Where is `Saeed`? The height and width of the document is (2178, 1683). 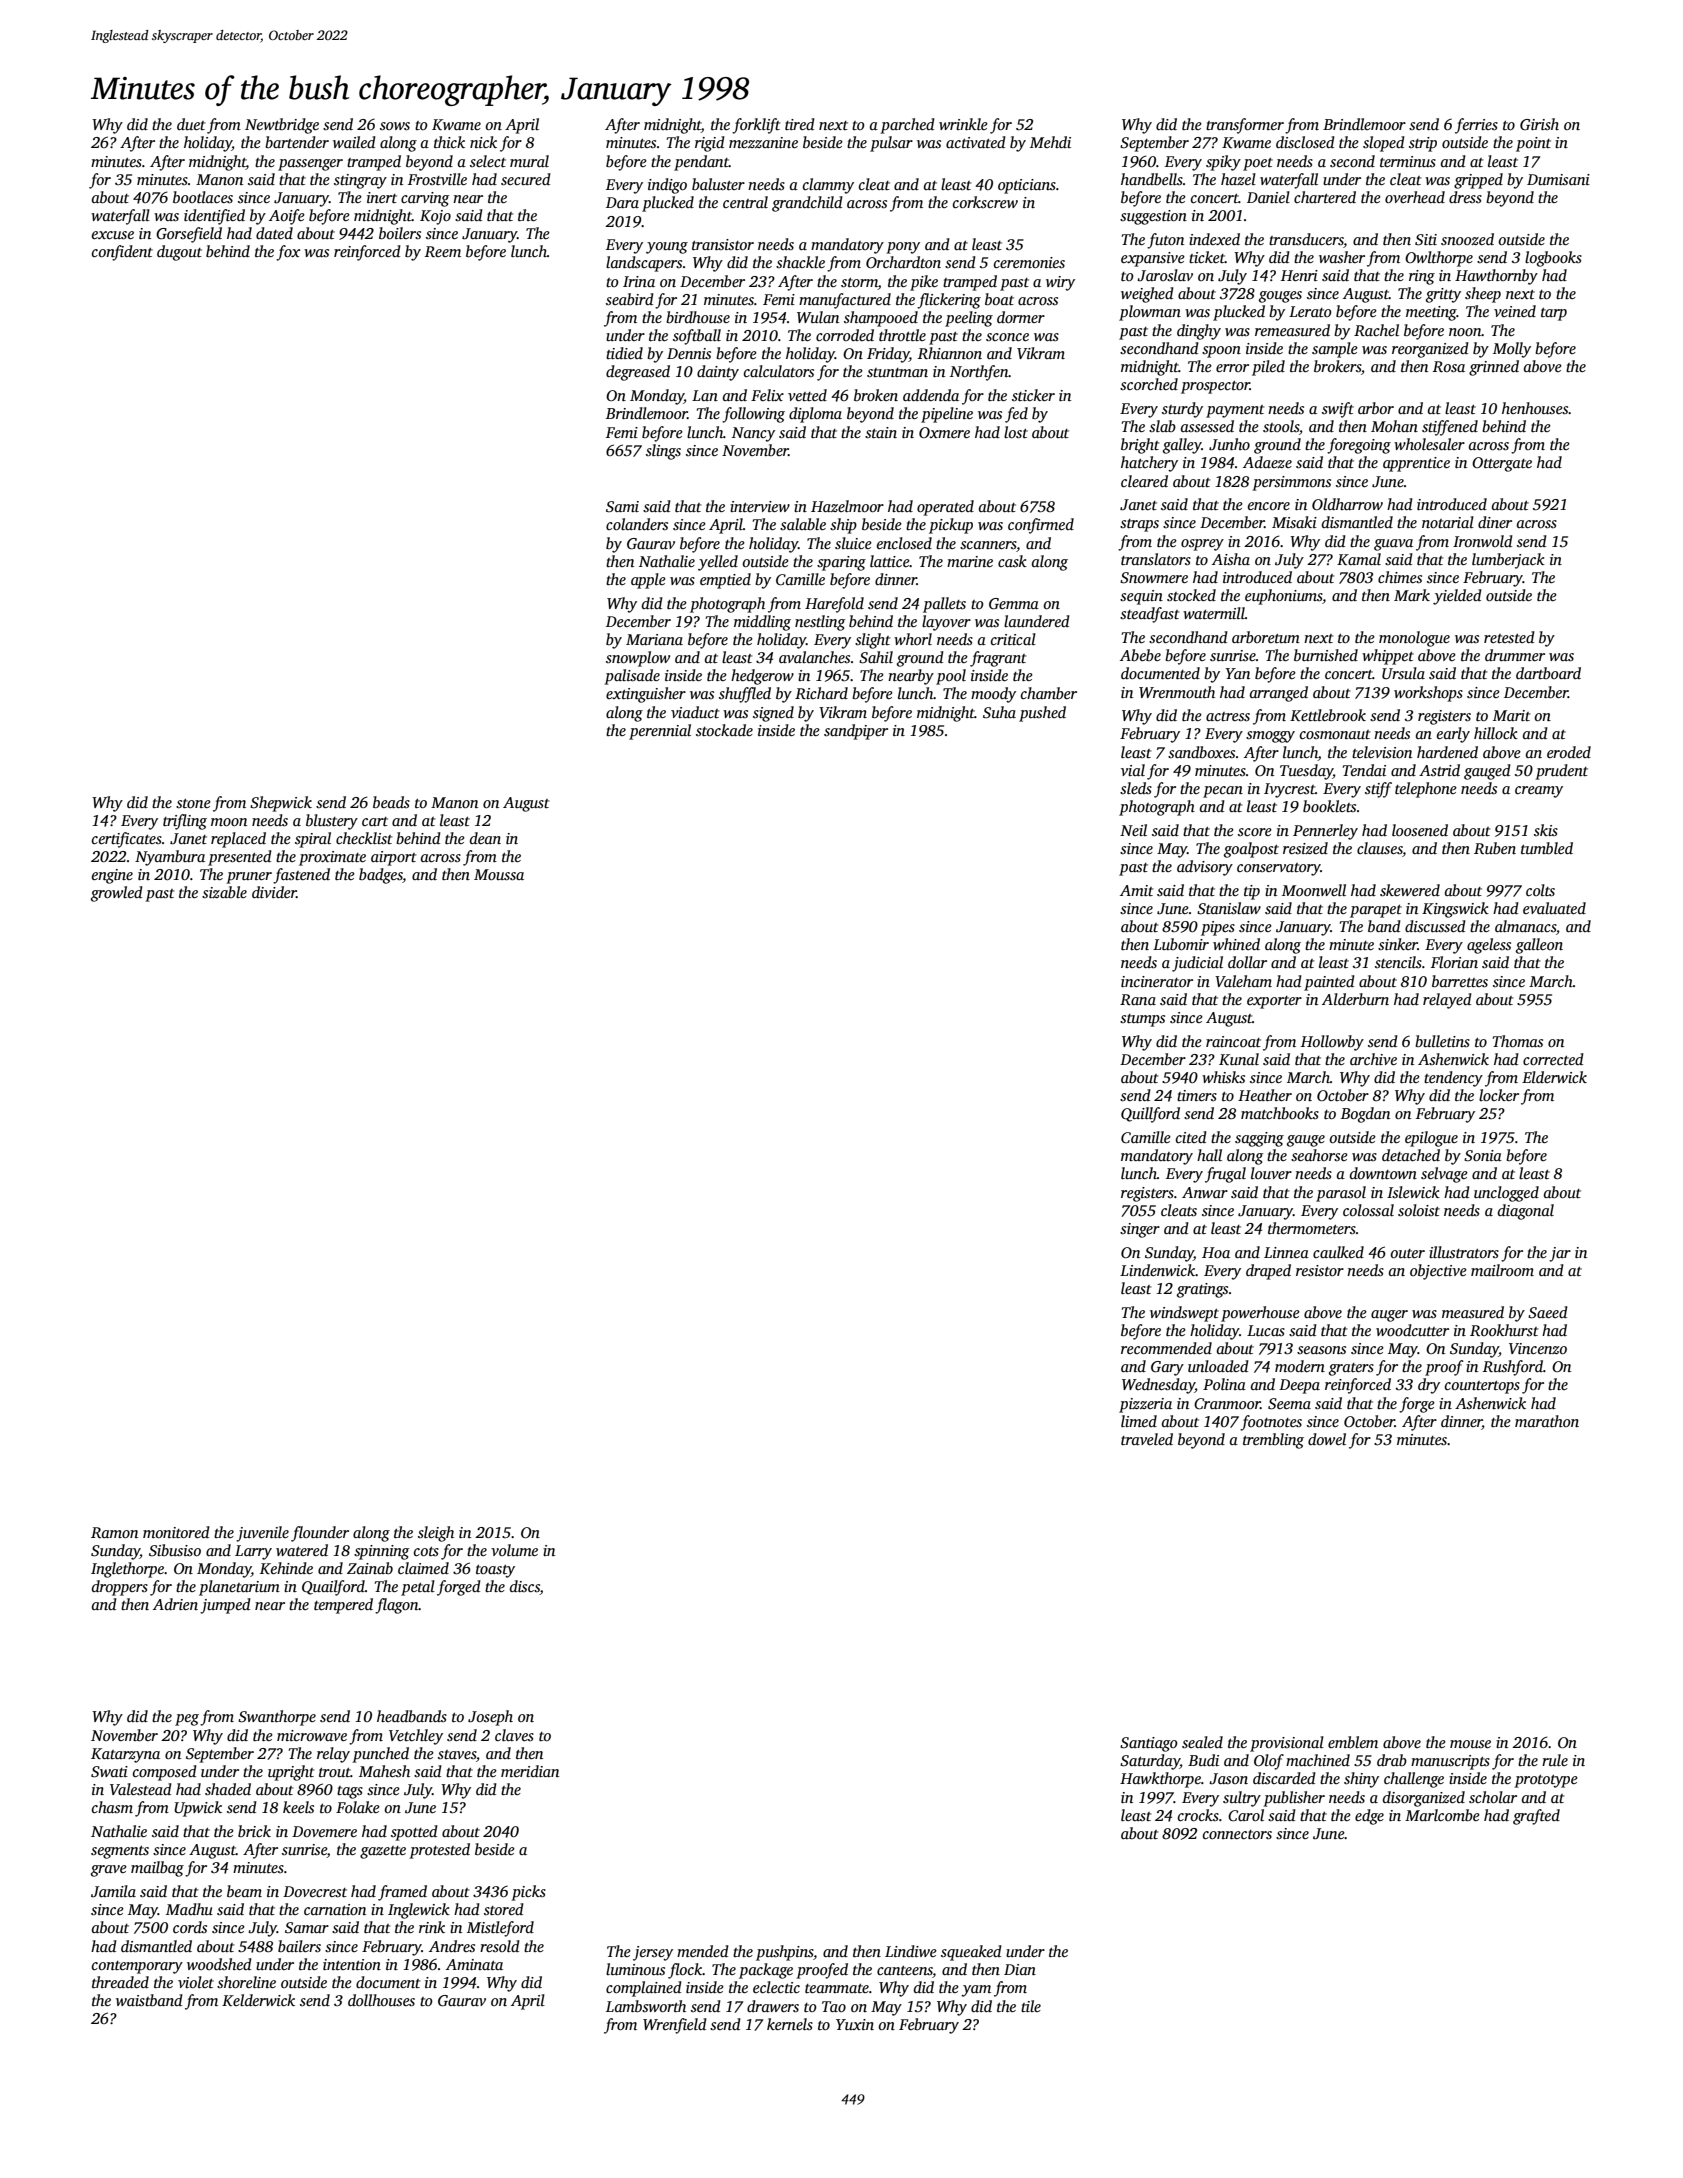
Saeed is located at coordinates (1548, 1312).
